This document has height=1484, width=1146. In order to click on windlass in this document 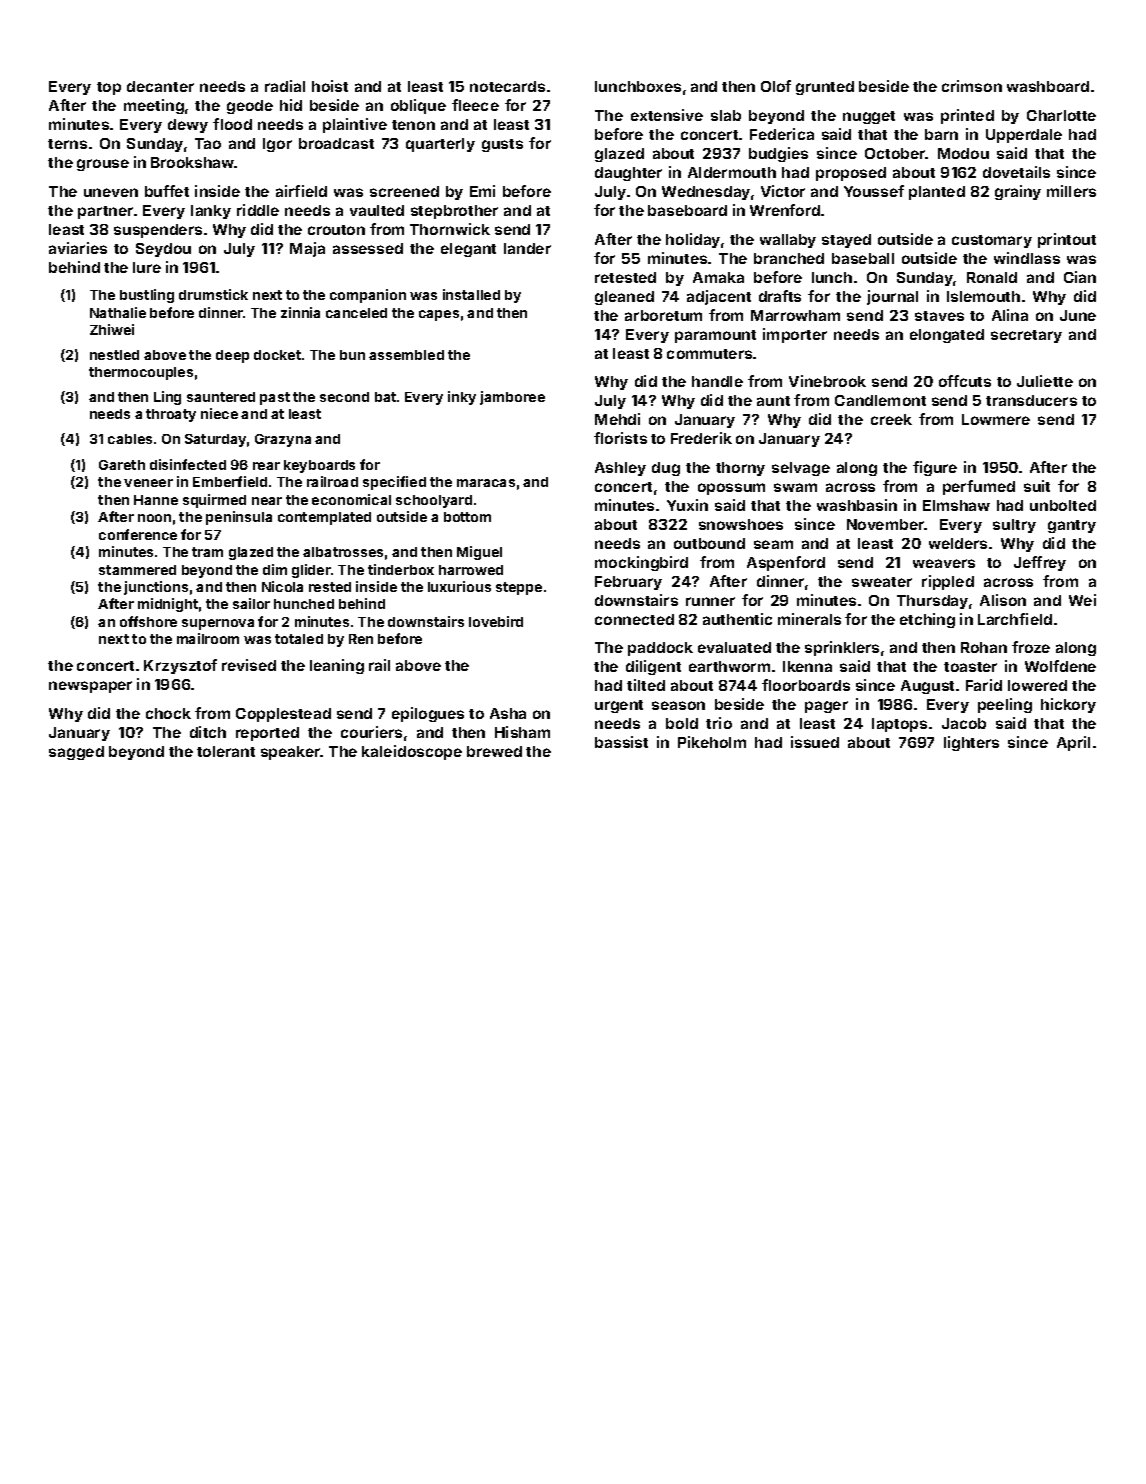, I will do `click(1027, 258)`.
